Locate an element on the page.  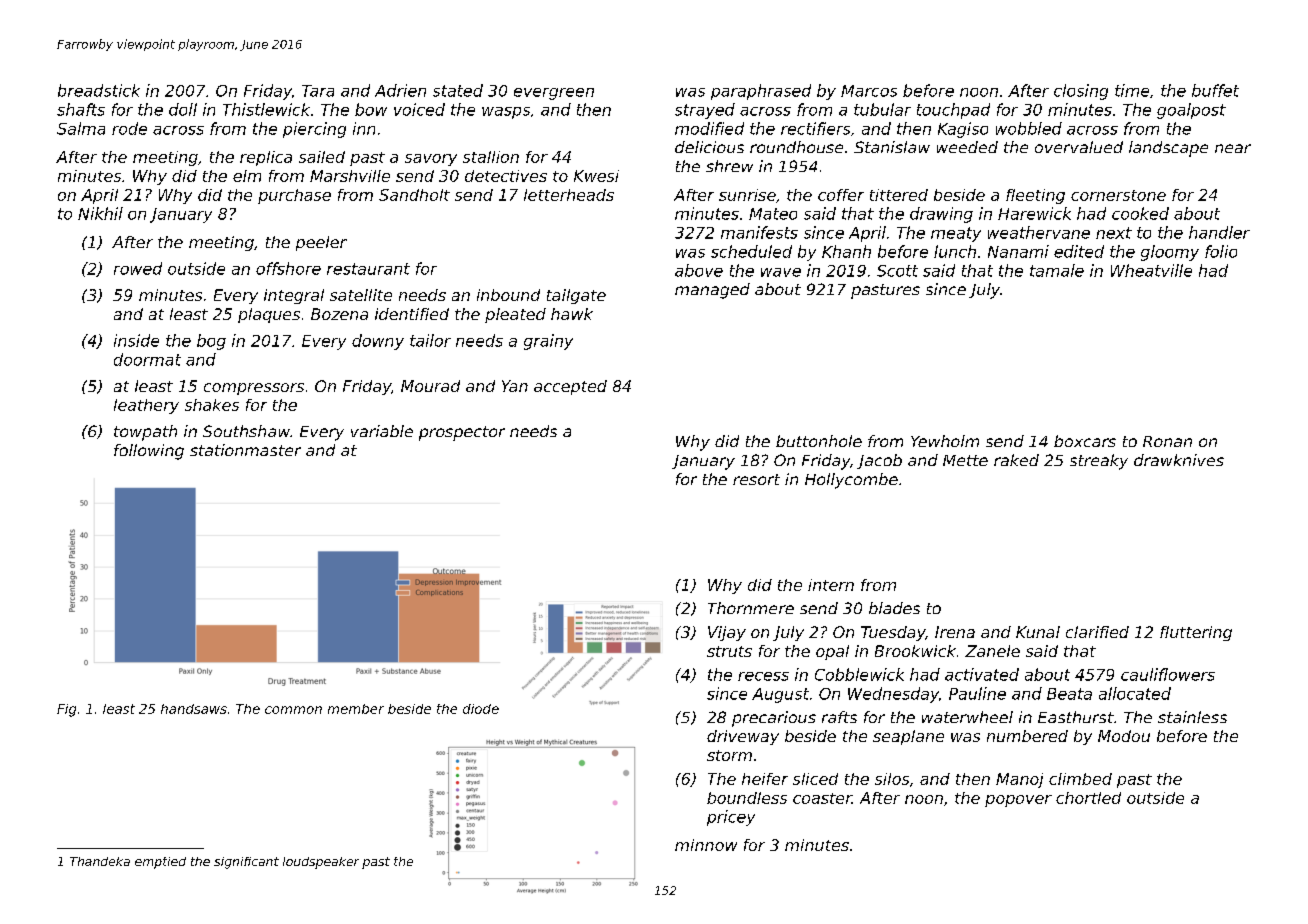
Fig is located at coordinates (66, 710).
